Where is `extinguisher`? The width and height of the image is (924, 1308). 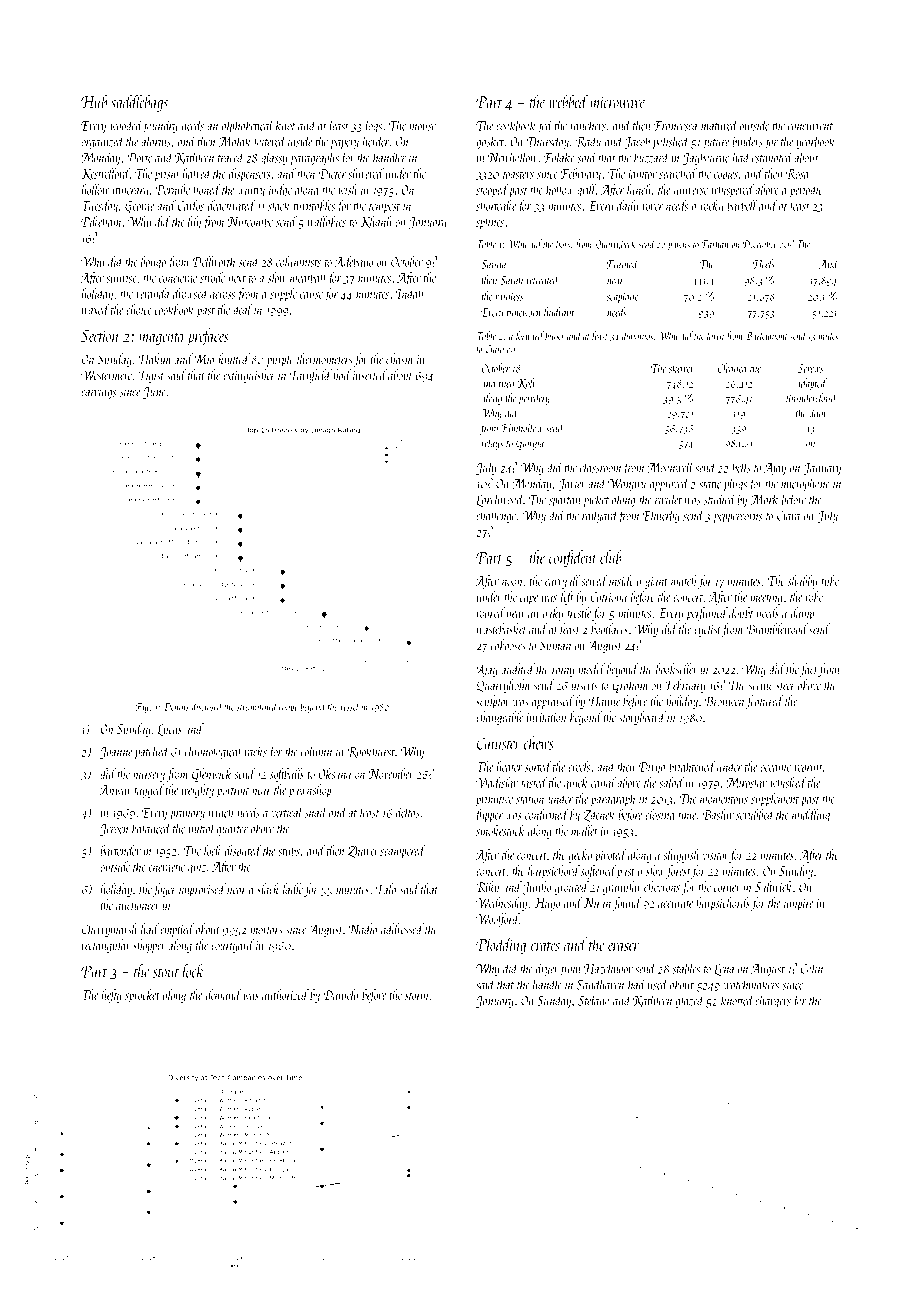 extinguisher is located at coordinates (249, 376).
